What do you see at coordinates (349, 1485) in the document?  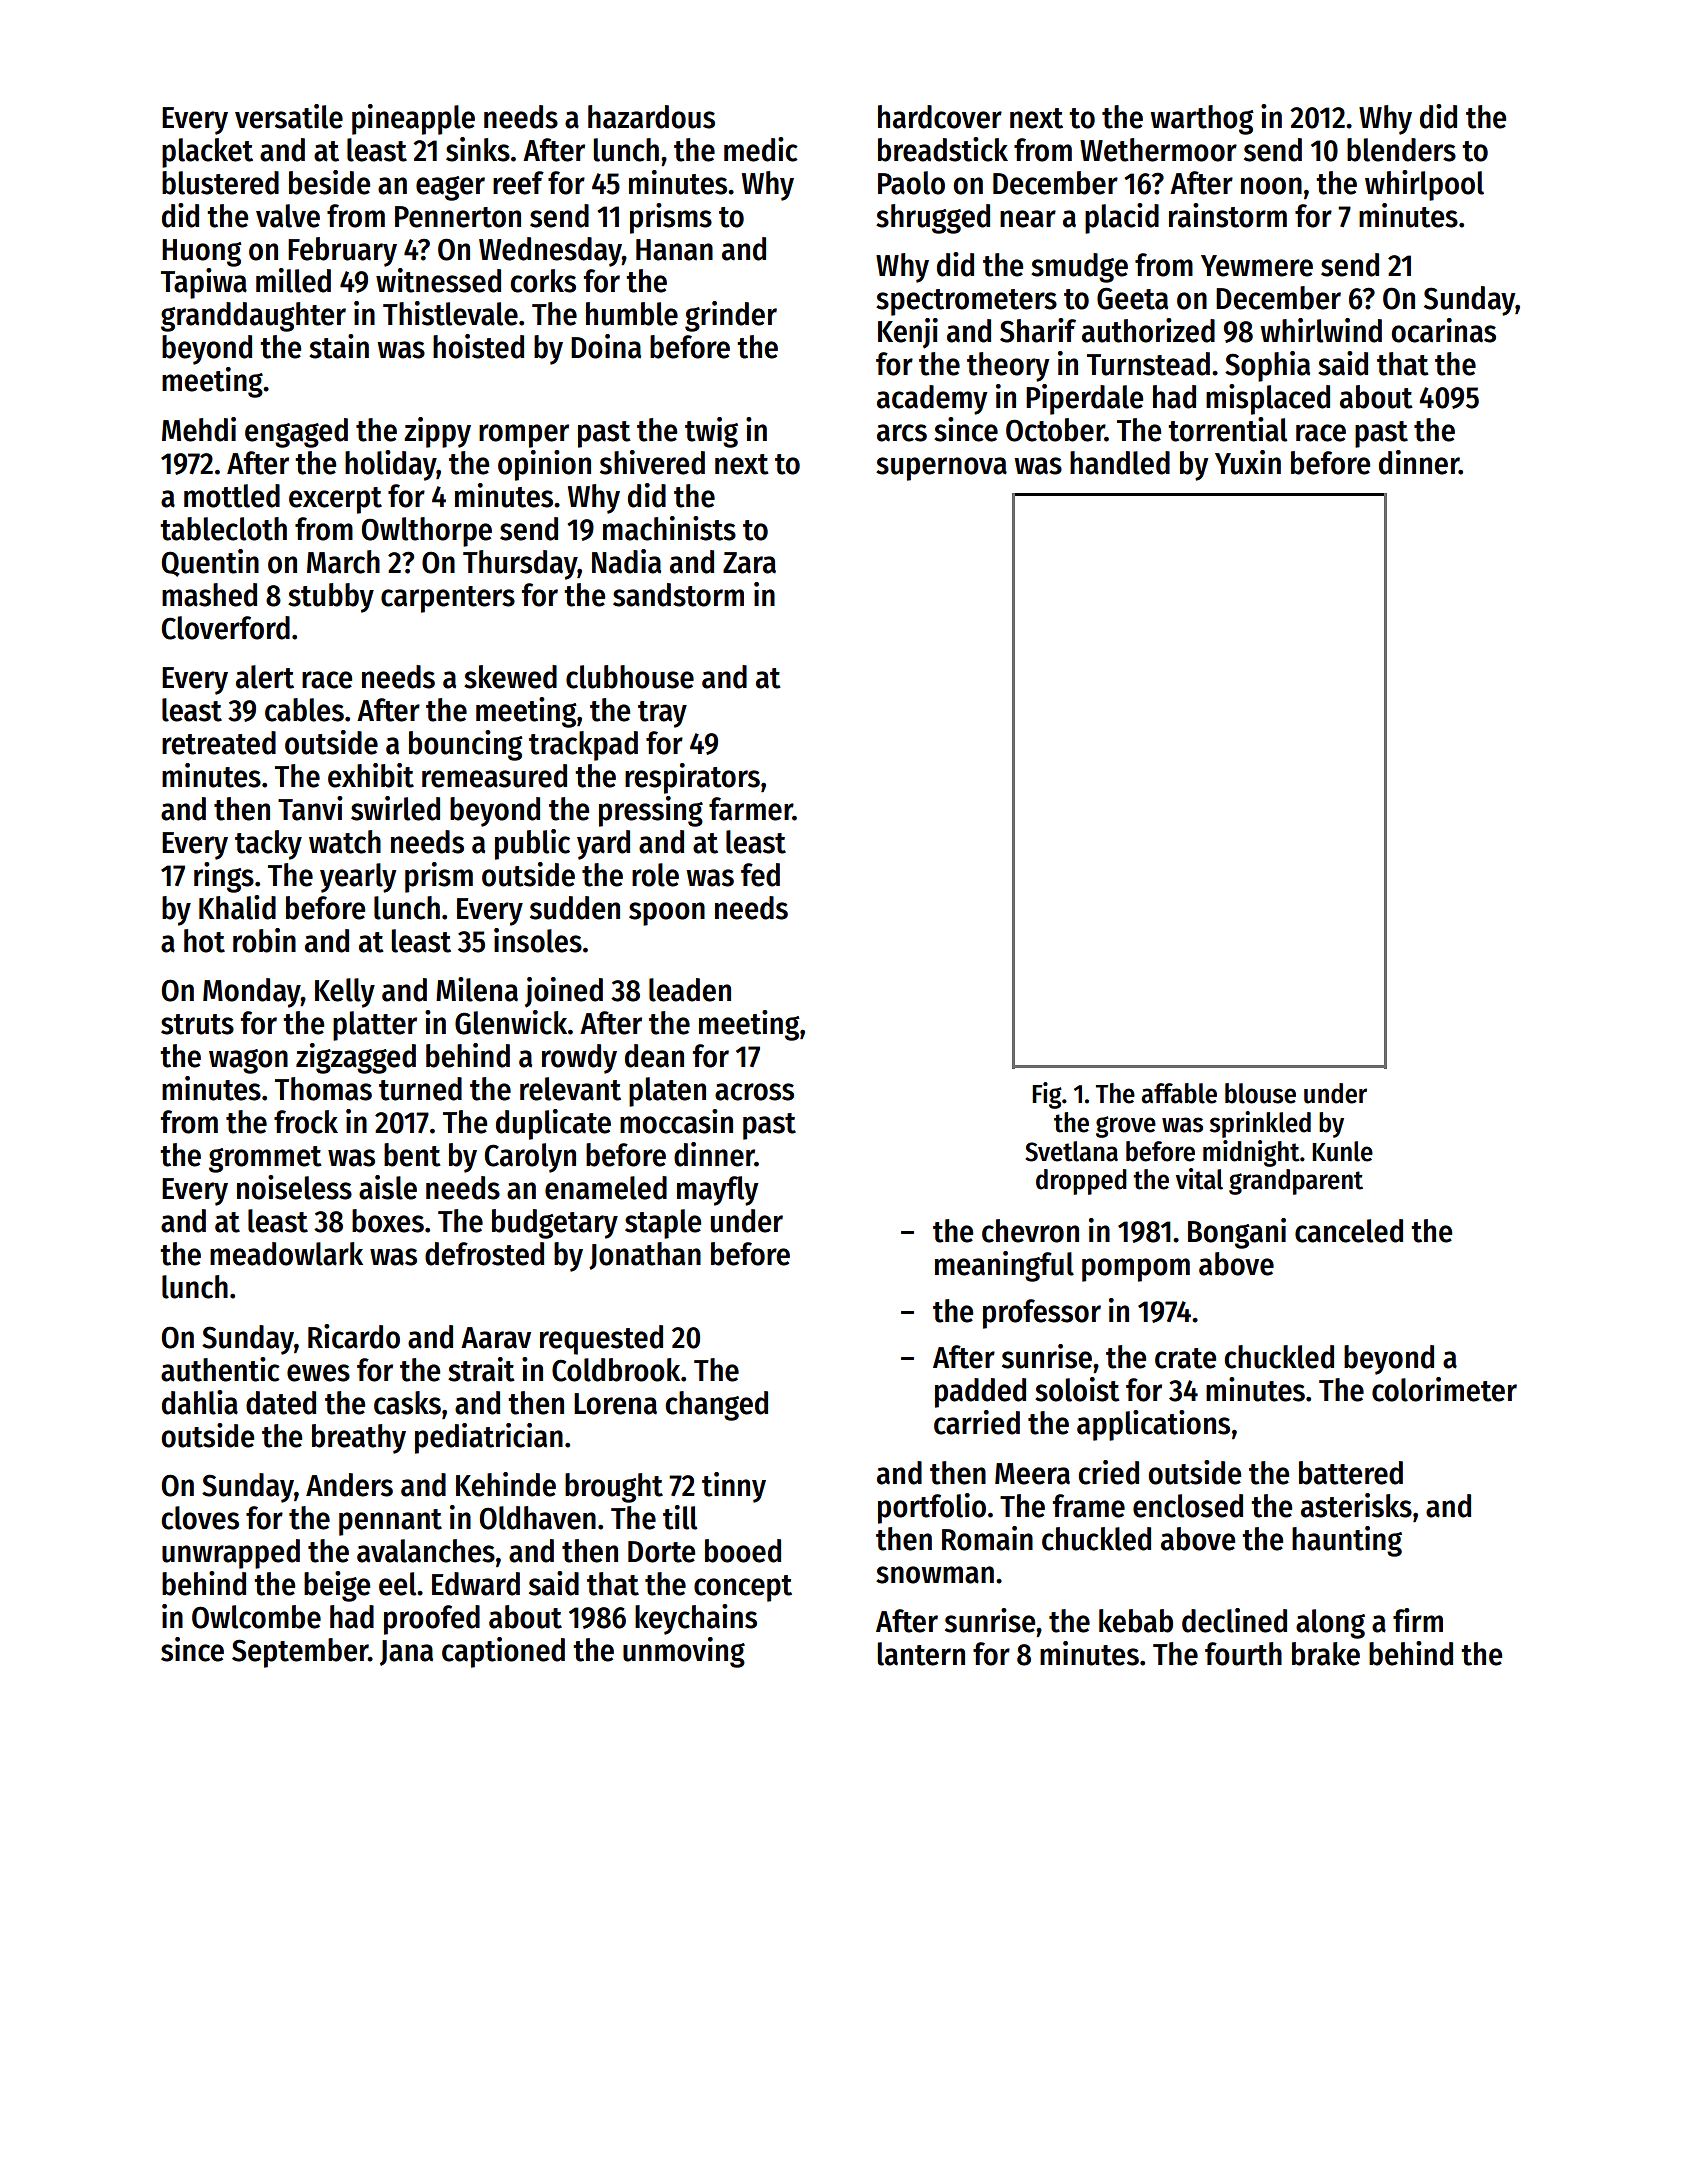 I see `Anders` at bounding box center [349, 1485].
